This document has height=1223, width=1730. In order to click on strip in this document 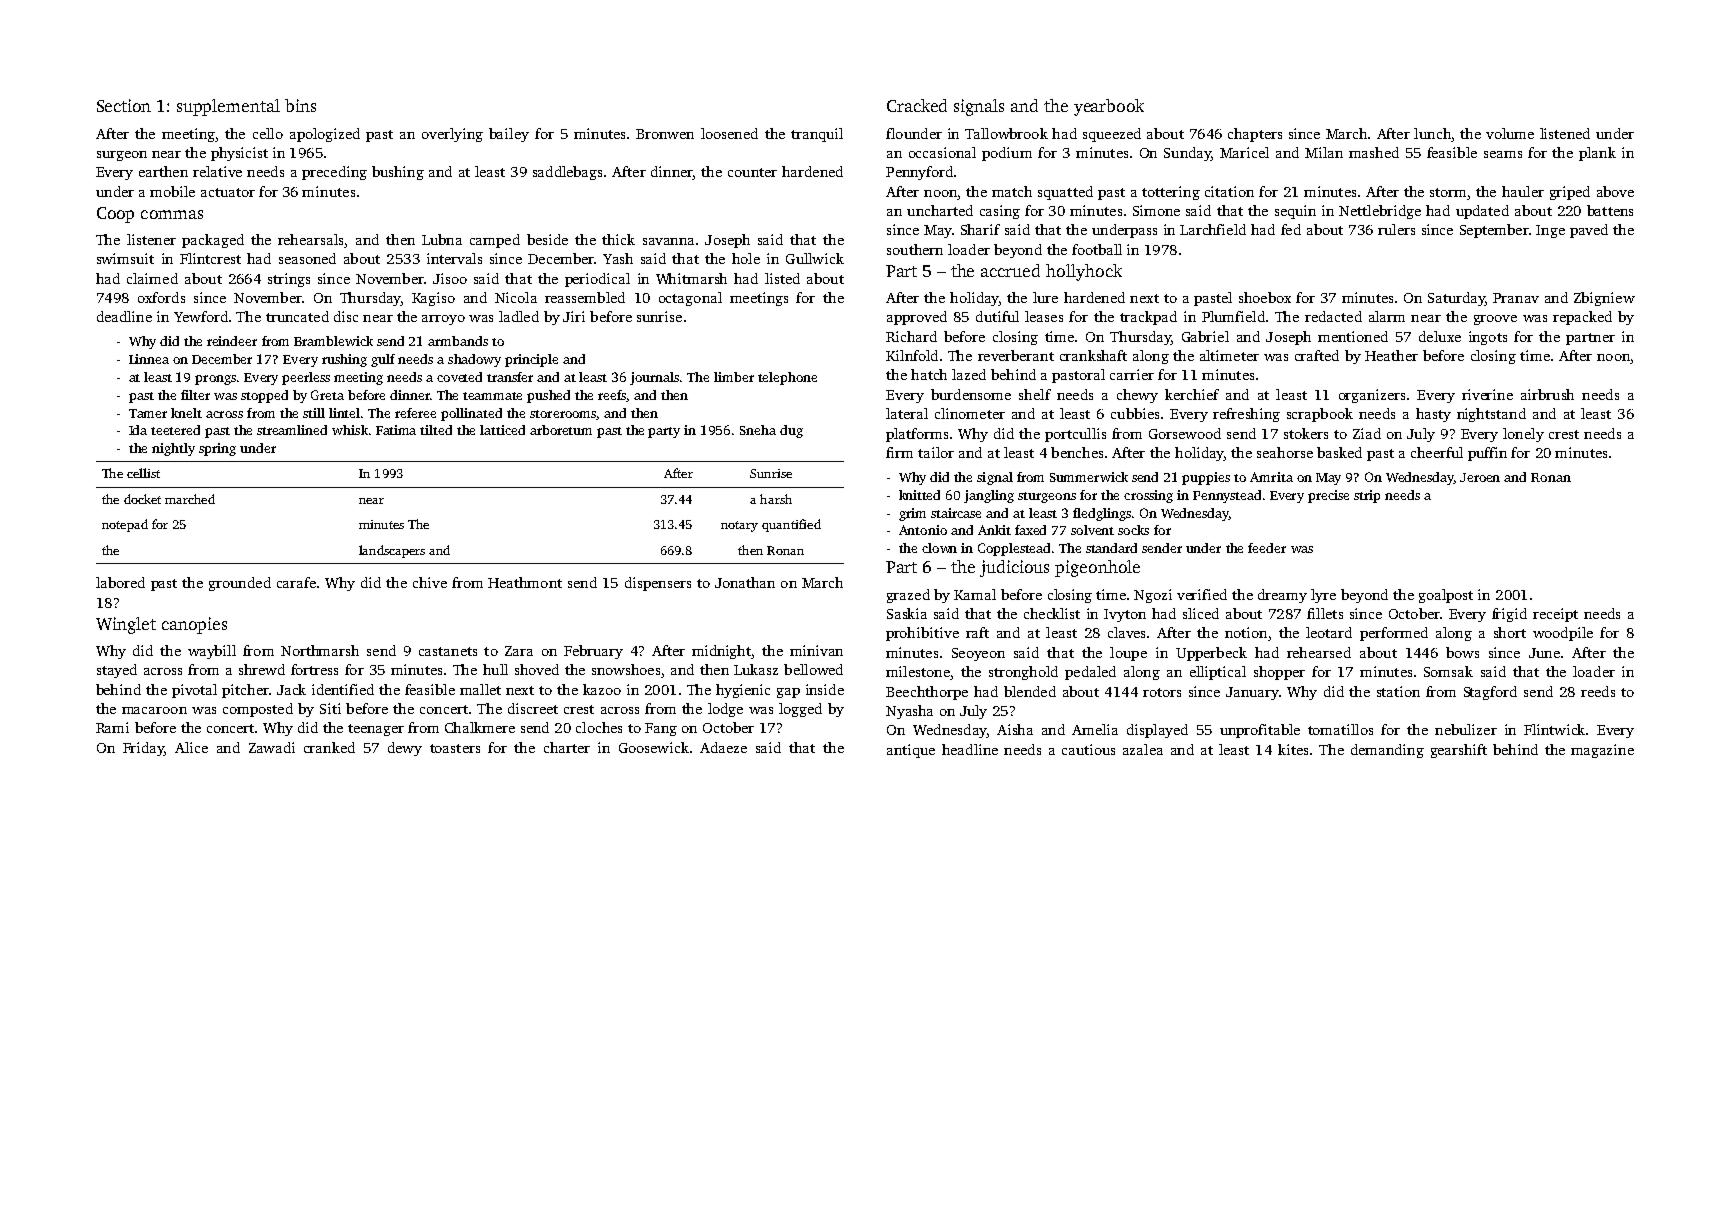, I will do `click(1367, 496)`.
